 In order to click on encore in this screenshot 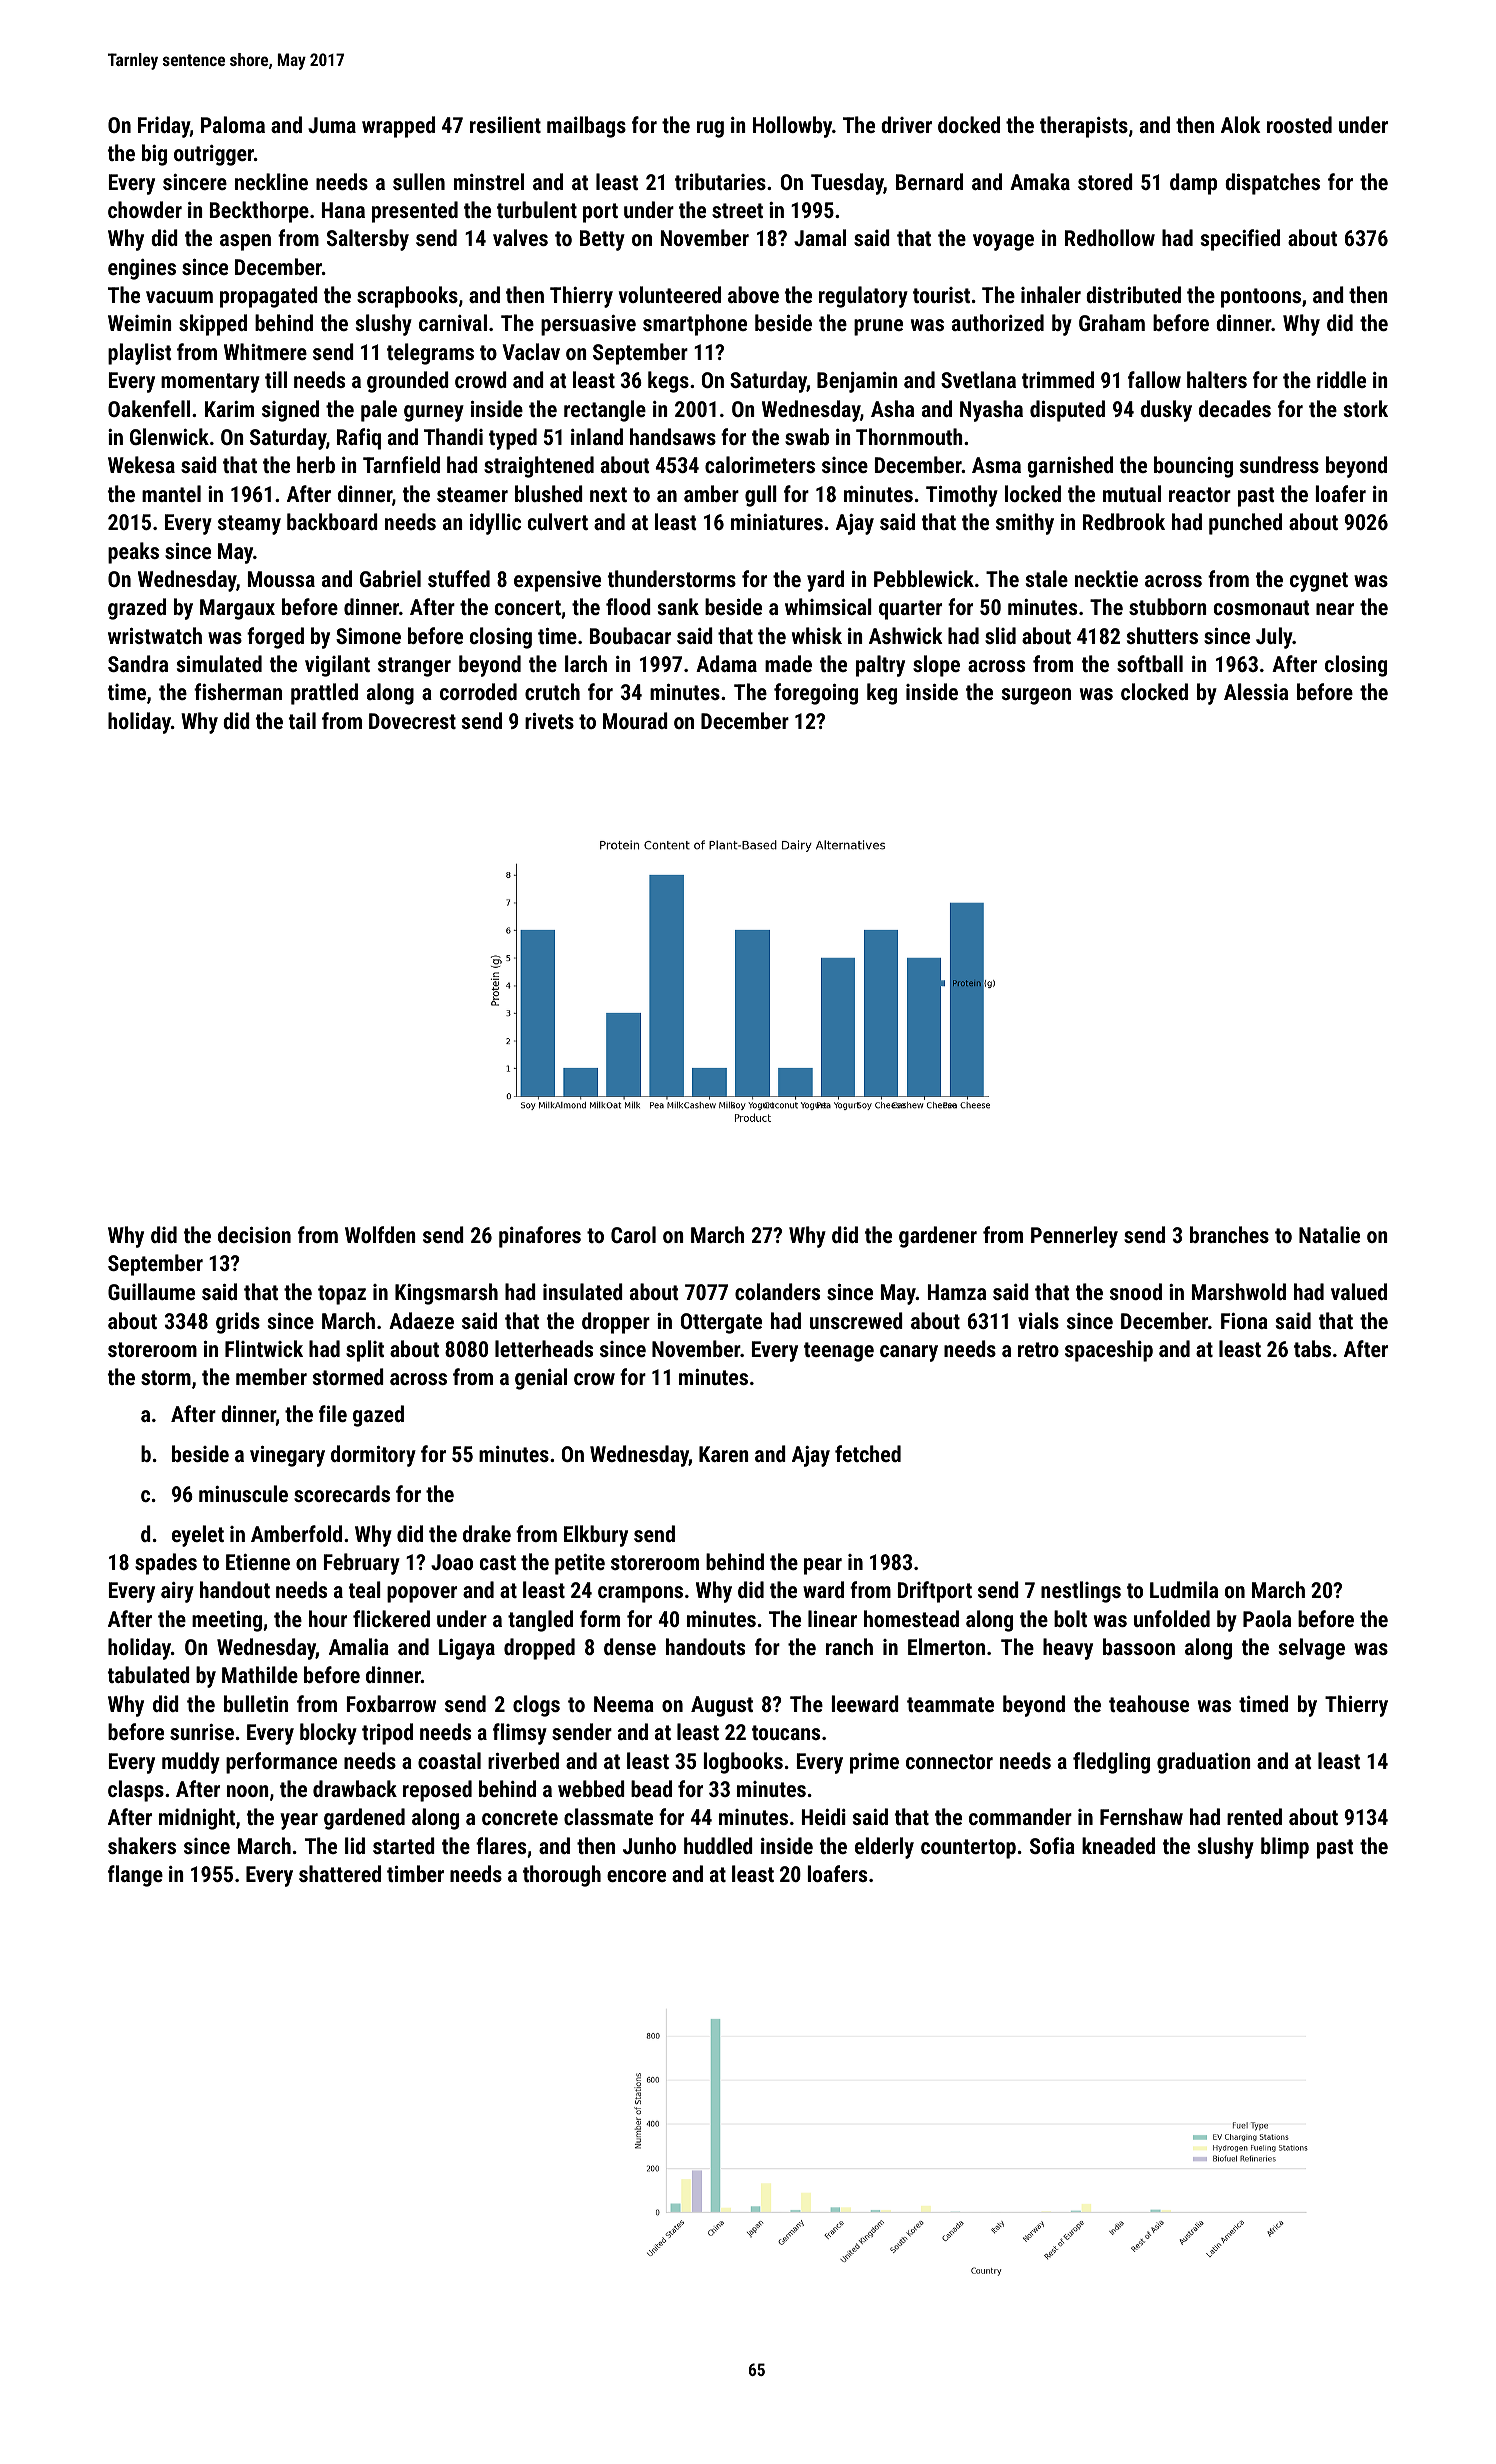, I will do `click(636, 1876)`.
